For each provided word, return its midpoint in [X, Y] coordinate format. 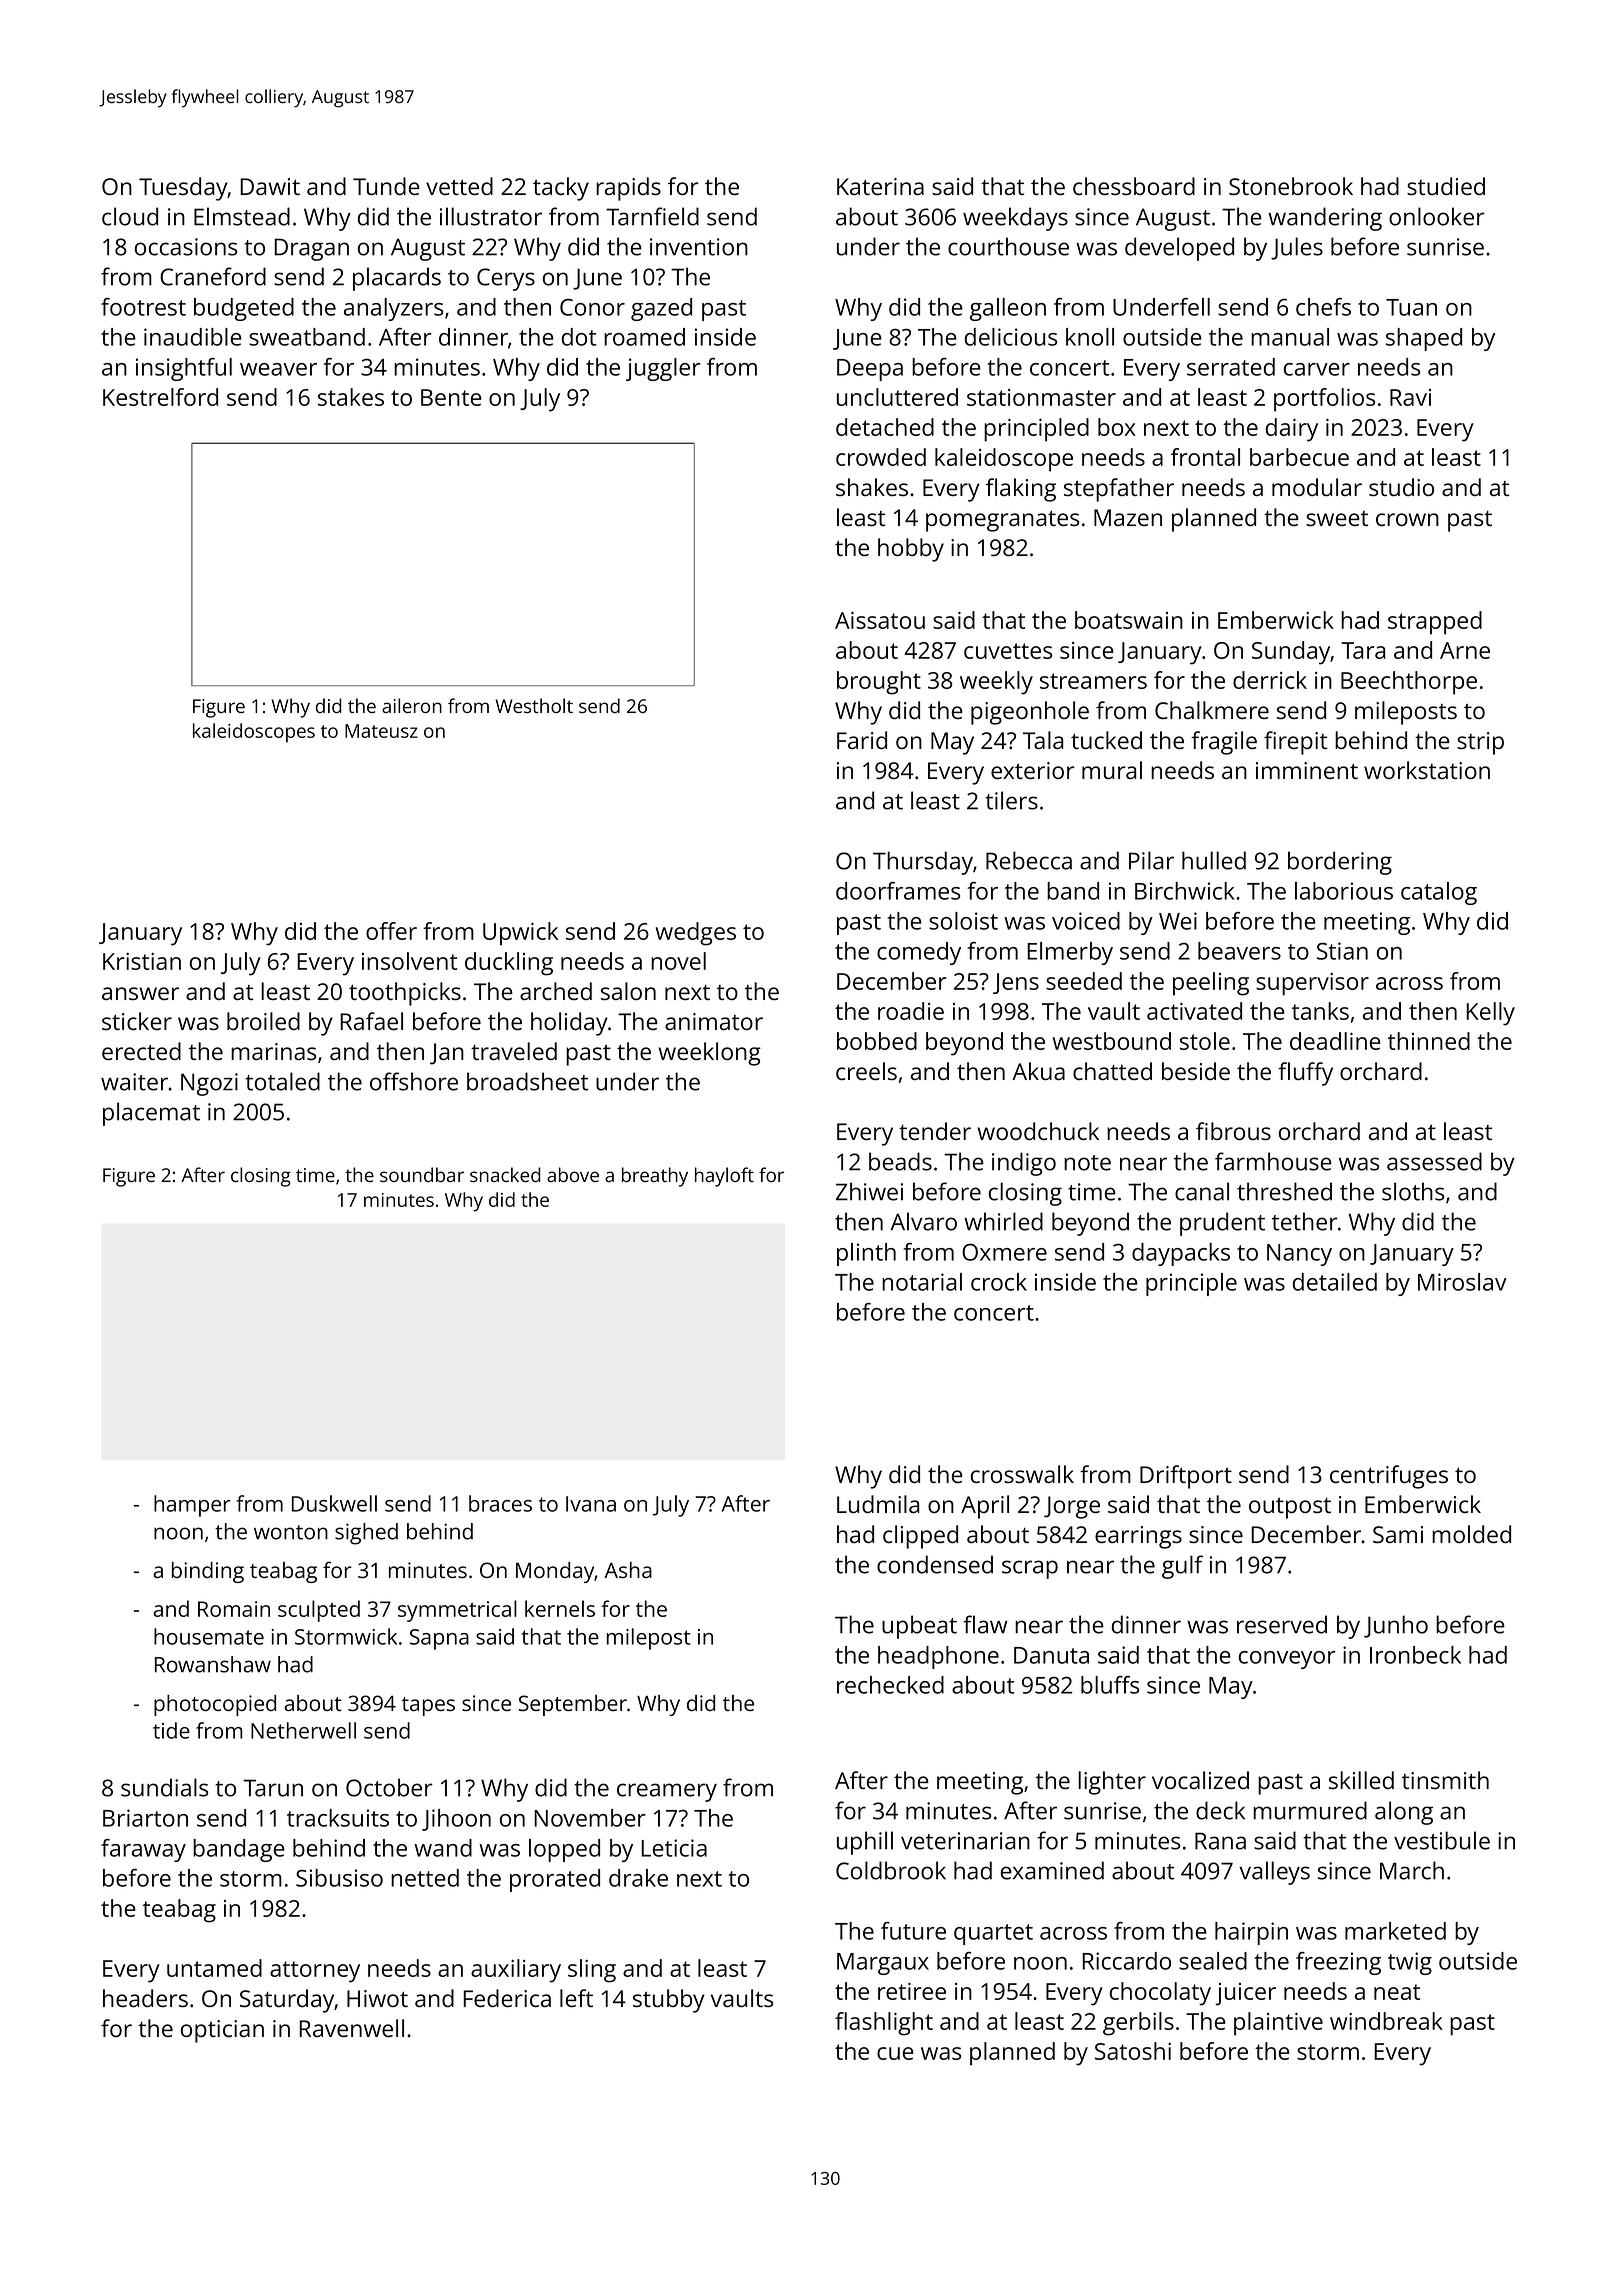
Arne [1465, 650]
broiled [263, 1021]
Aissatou [880, 620]
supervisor [1312, 984]
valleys [1274, 1873]
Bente [451, 397]
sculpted [319, 1611]
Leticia [674, 1848]
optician [222, 2031]
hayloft [724, 1177]
